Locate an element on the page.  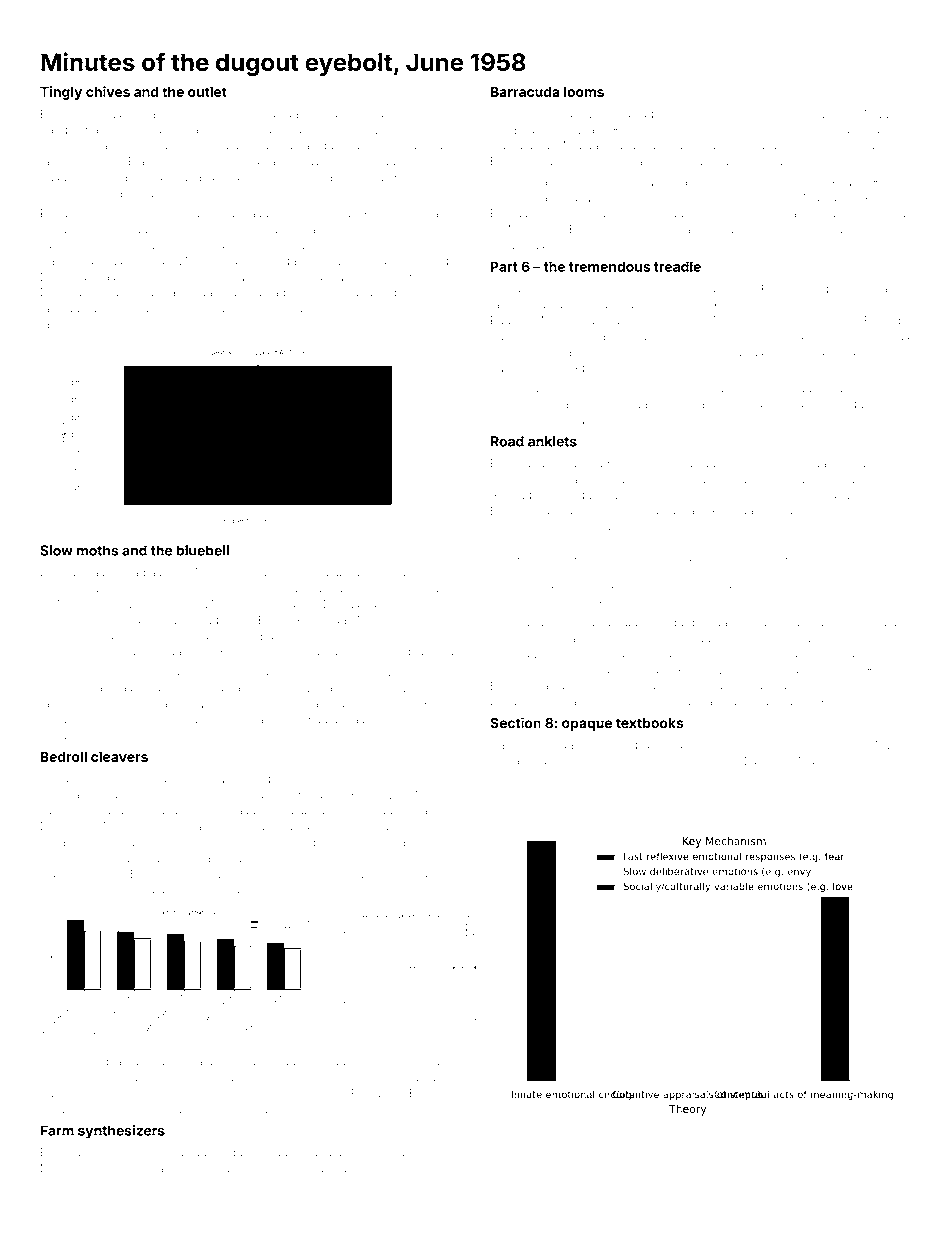
poster is located at coordinates (211, 720).
